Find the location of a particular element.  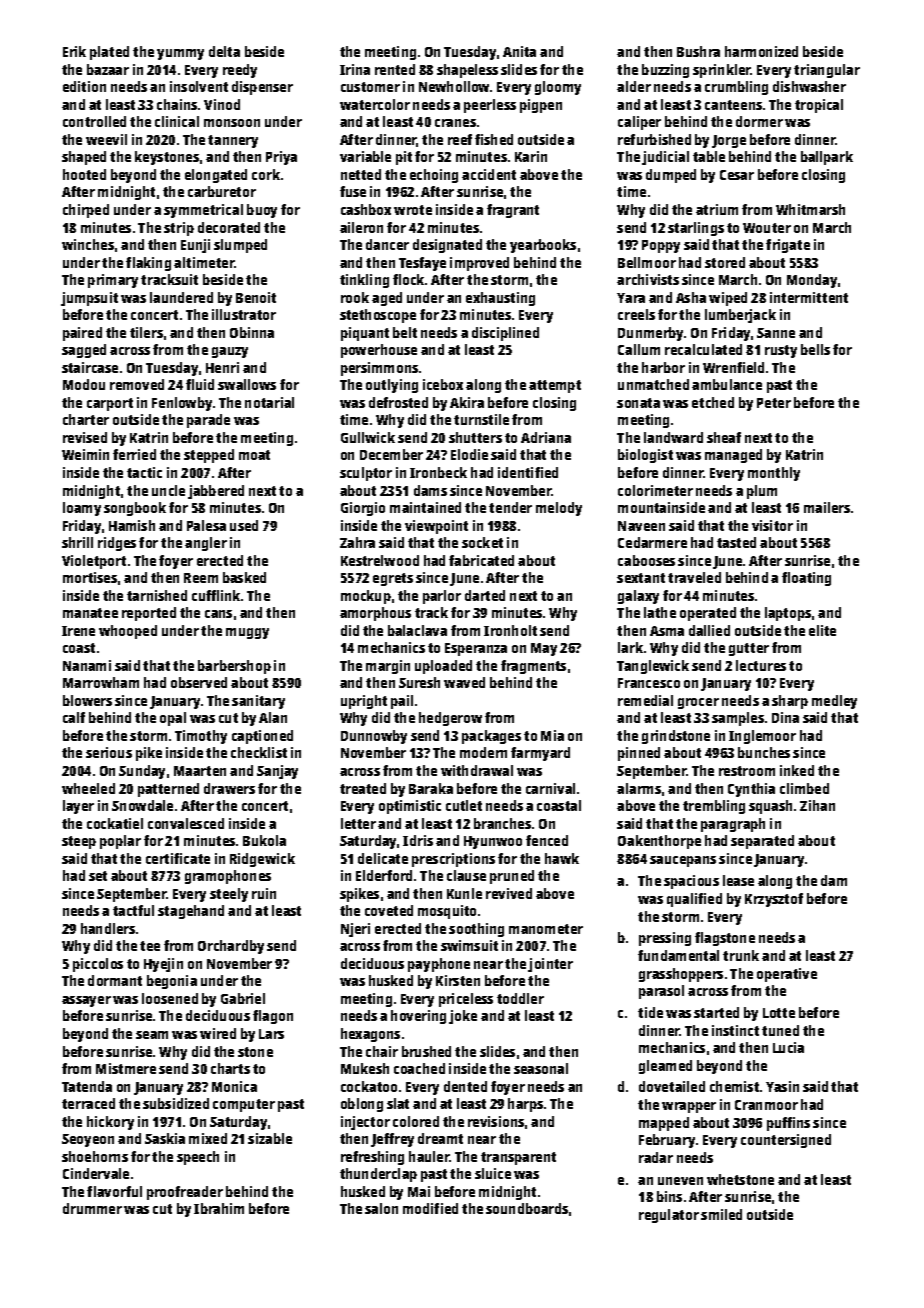

dishwasher is located at coordinates (809, 86).
